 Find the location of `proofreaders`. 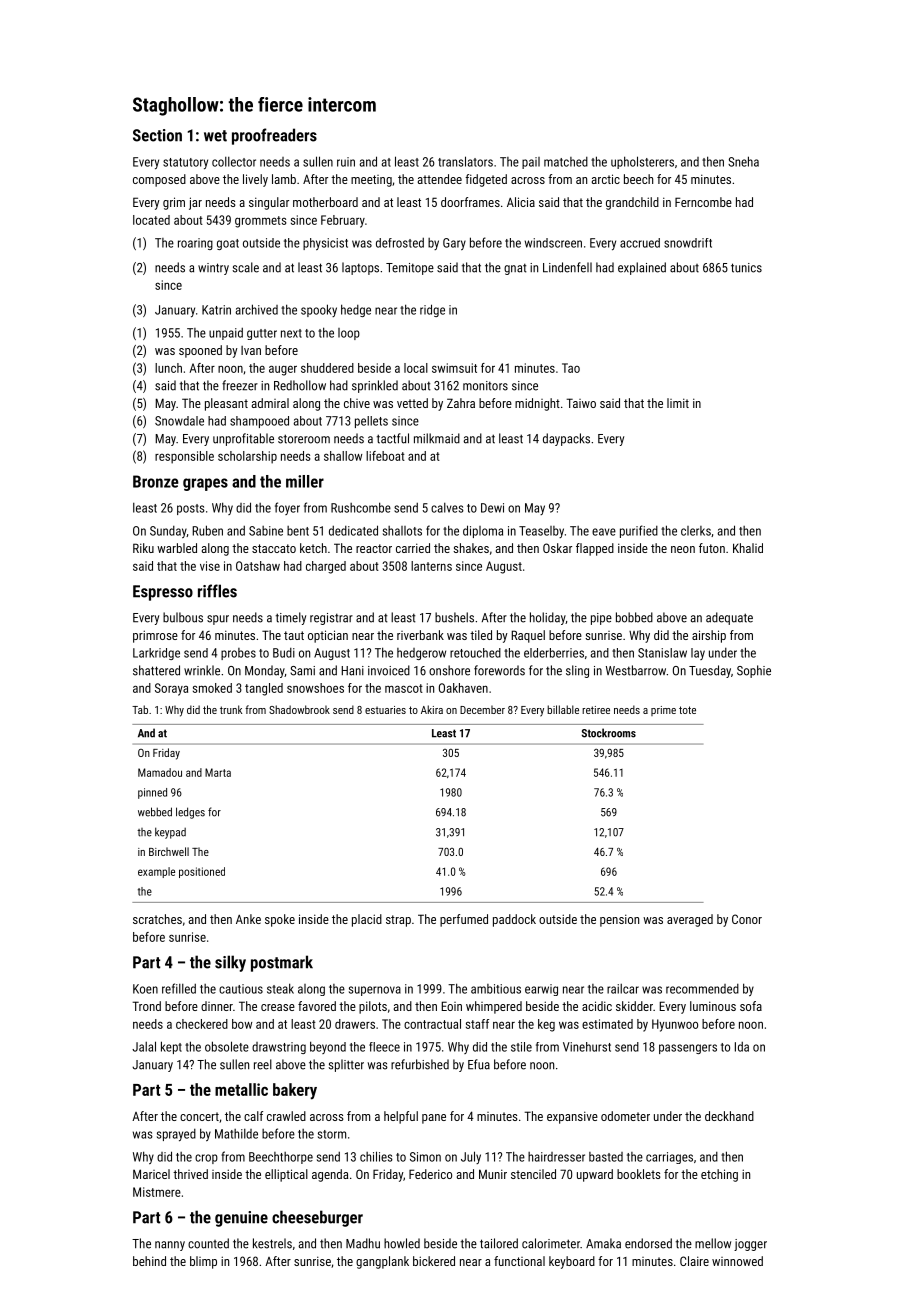

proofreaders is located at coordinates (274, 136).
